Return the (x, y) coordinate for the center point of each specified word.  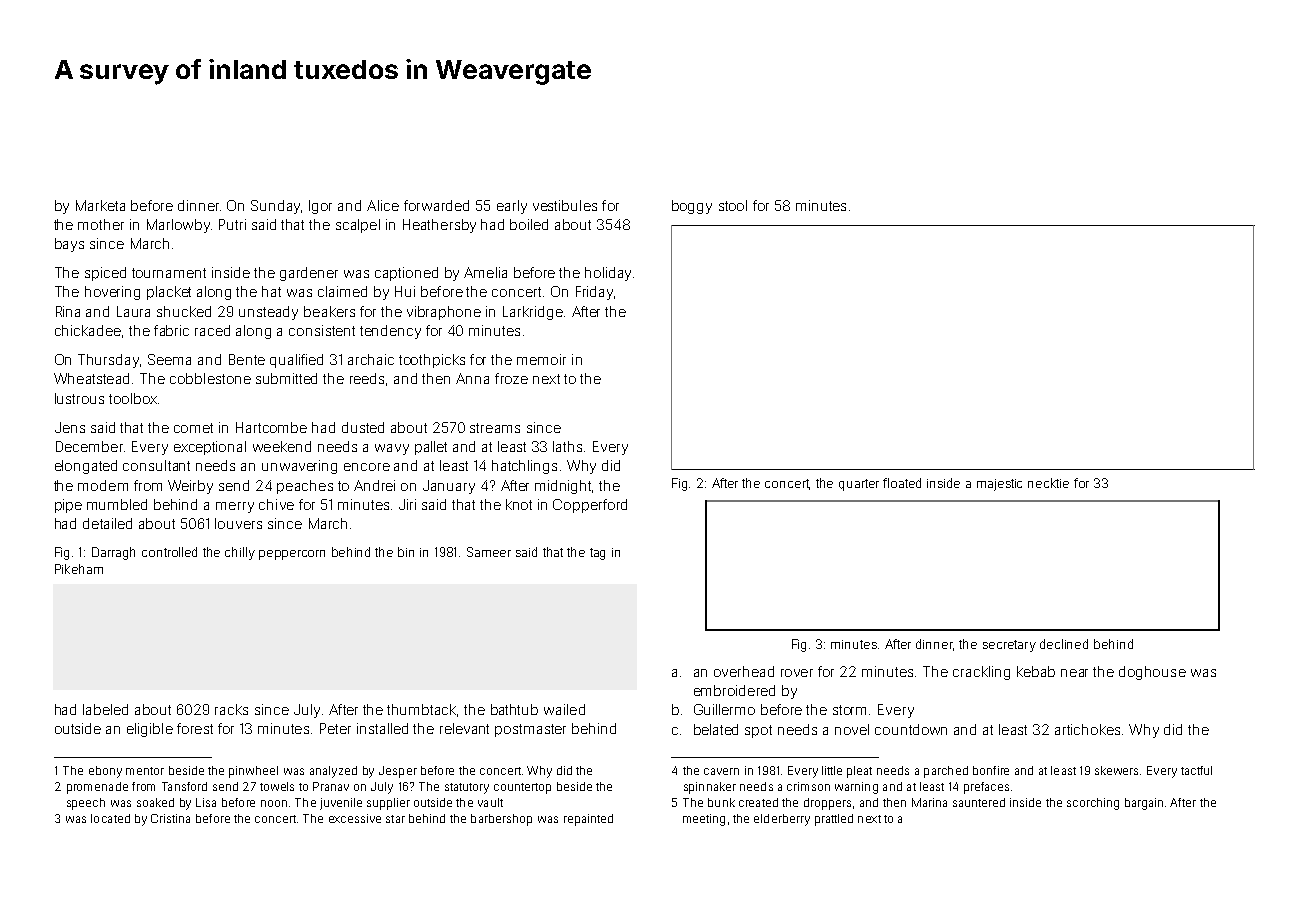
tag (597, 554)
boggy (692, 207)
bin (406, 552)
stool (733, 205)
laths (567, 446)
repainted (588, 820)
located (110, 818)
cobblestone (210, 378)
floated (902, 483)
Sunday (275, 207)
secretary (1009, 646)
